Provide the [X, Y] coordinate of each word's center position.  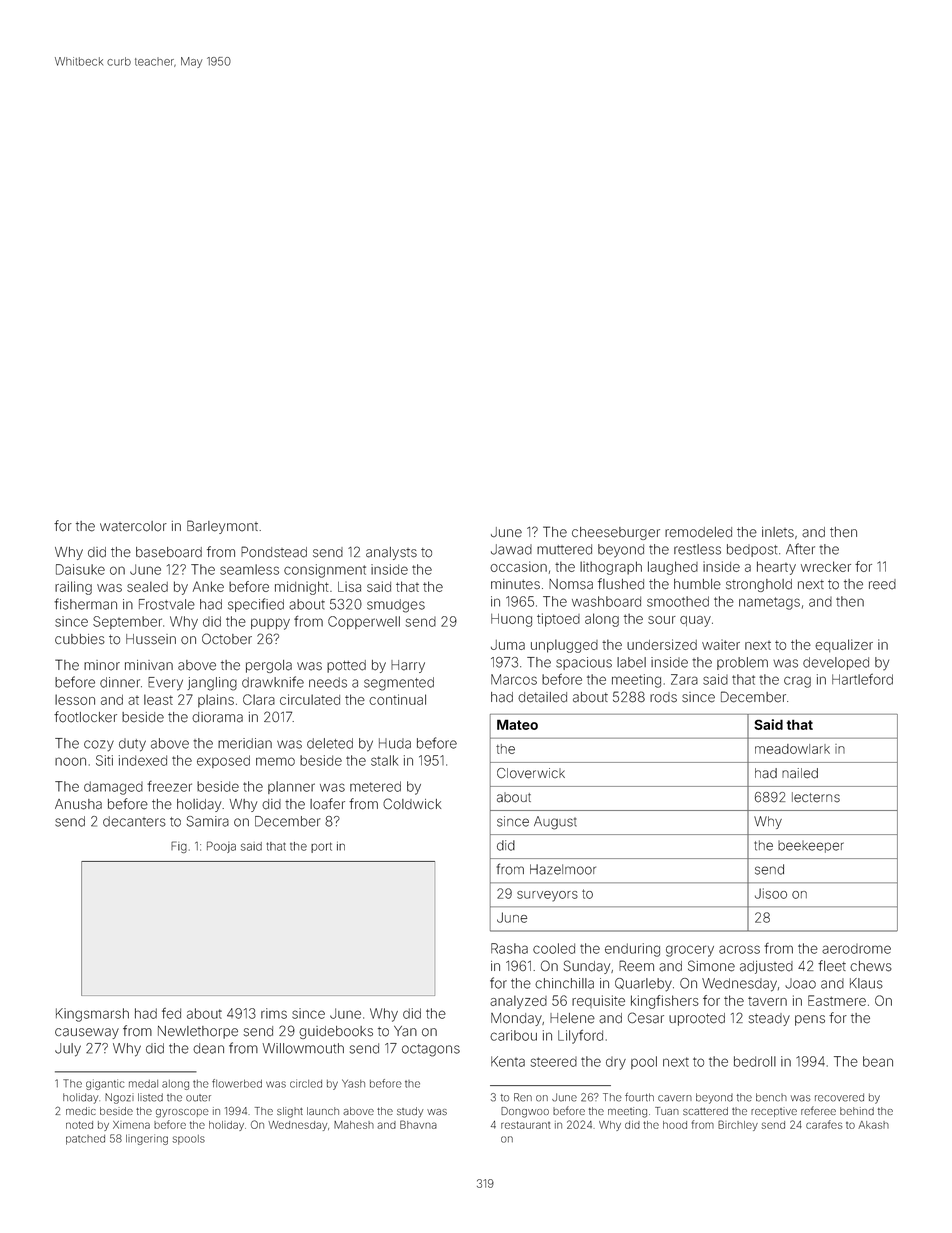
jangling [212, 684]
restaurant [526, 1125]
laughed [673, 568]
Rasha [509, 948]
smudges [396, 606]
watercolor [133, 526]
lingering [147, 1139]
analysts [391, 553]
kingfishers [665, 1002]
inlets [778, 532]
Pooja [221, 847]
